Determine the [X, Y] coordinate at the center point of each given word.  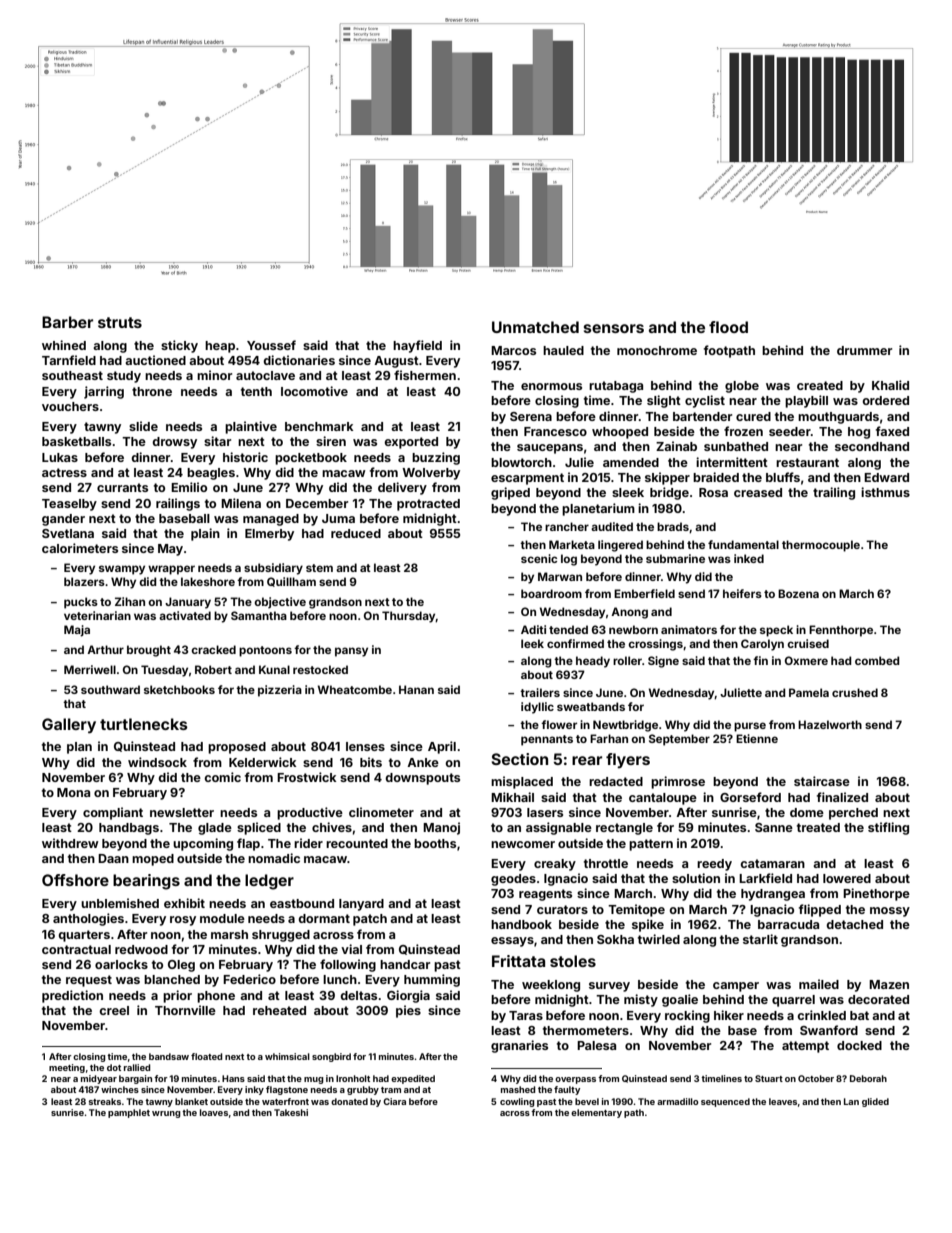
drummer [864, 350]
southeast [72, 375]
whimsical [287, 1056]
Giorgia [408, 996]
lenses [365, 746]
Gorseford [750, 797]
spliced [259, 828]
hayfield [417, 346]
